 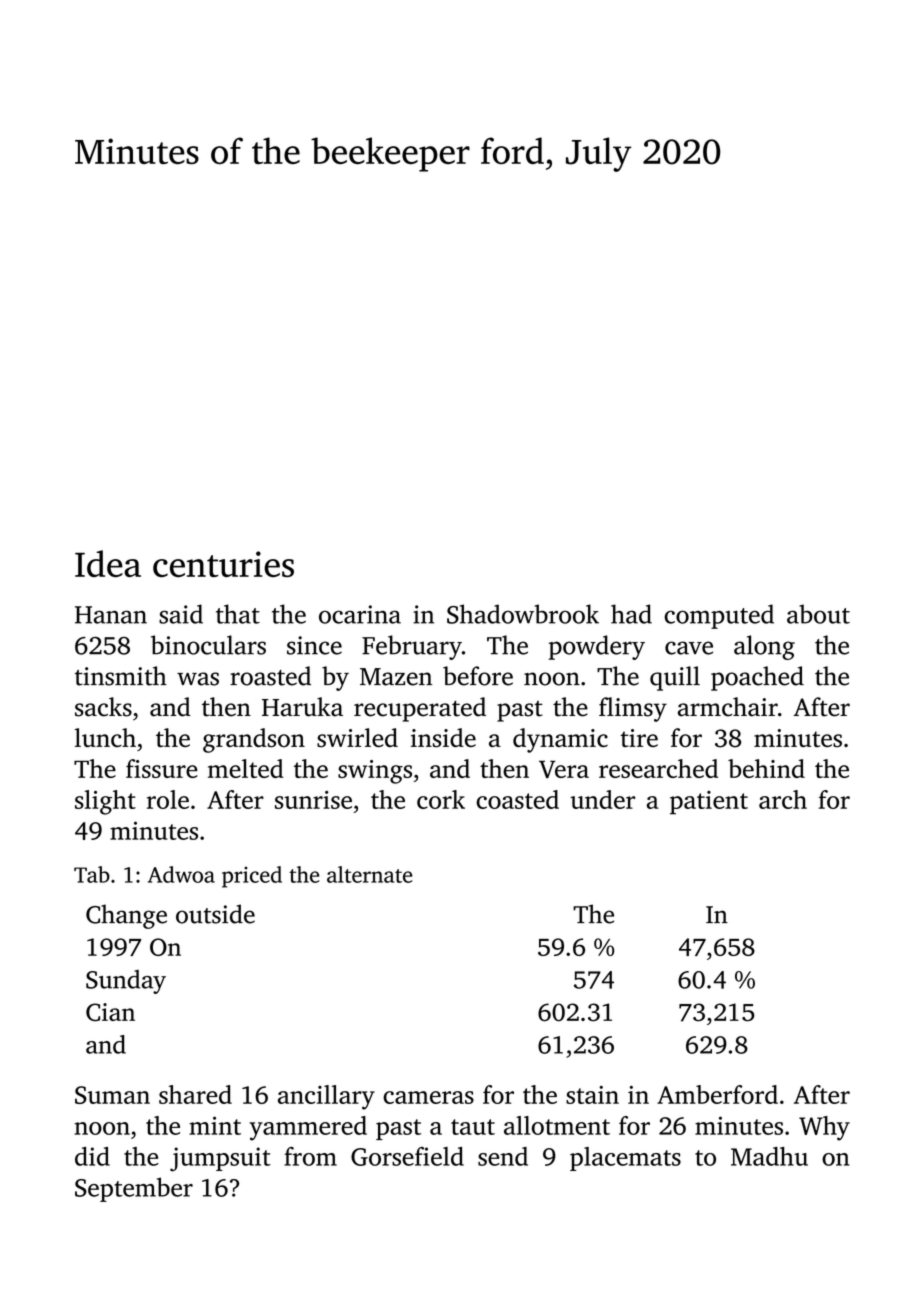 What do you see at coordinates (134, 1189) in the document?
I see `September` at bounding box center [134, 1189].
